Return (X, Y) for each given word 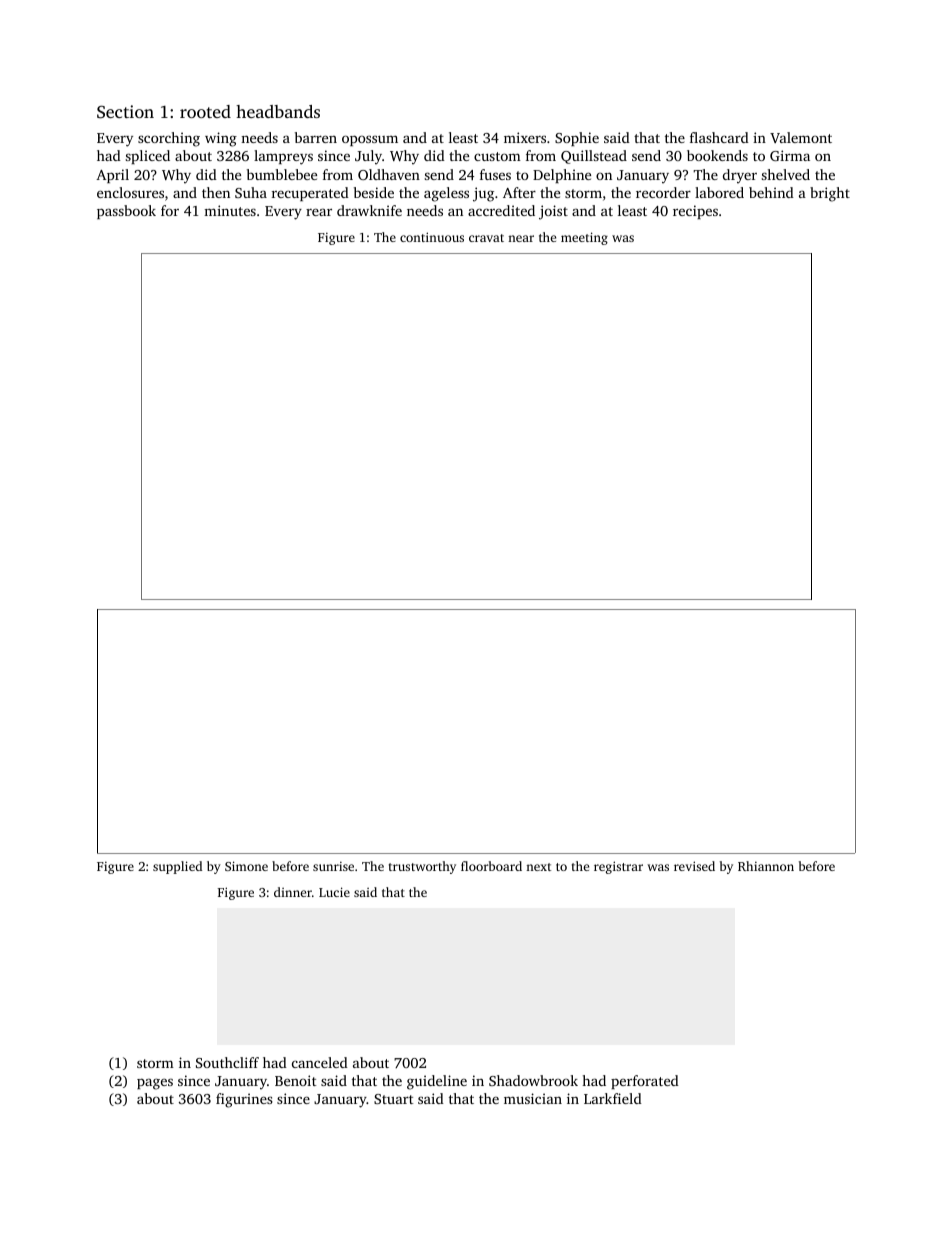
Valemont (801, 137)
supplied (177, 867)
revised (694, 866)
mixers (525, 137)
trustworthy (422, 867)
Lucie (334, 892)
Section (125, 112)
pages (155, 1084)
